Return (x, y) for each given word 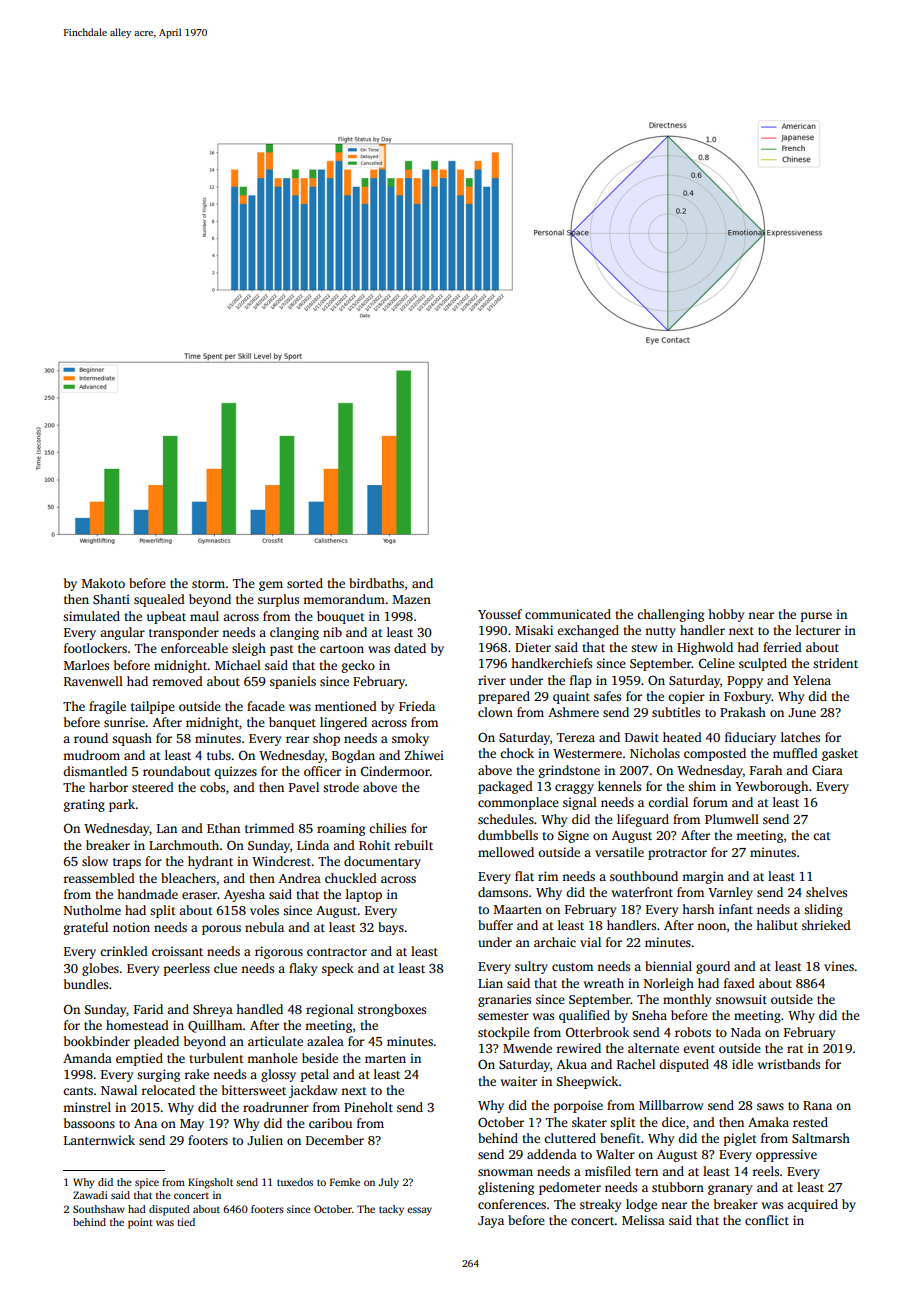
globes (100, 969)
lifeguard (643, 820)
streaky (600, 1205)
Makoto (103, 583)
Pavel (304, 787)
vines (839, 966)
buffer (495, 925)
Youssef (500, 614)
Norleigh (669, 984)
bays (391, 928)
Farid (148, 1009)
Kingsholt (210, 1183)
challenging (670, 615)
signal (580, 803)
